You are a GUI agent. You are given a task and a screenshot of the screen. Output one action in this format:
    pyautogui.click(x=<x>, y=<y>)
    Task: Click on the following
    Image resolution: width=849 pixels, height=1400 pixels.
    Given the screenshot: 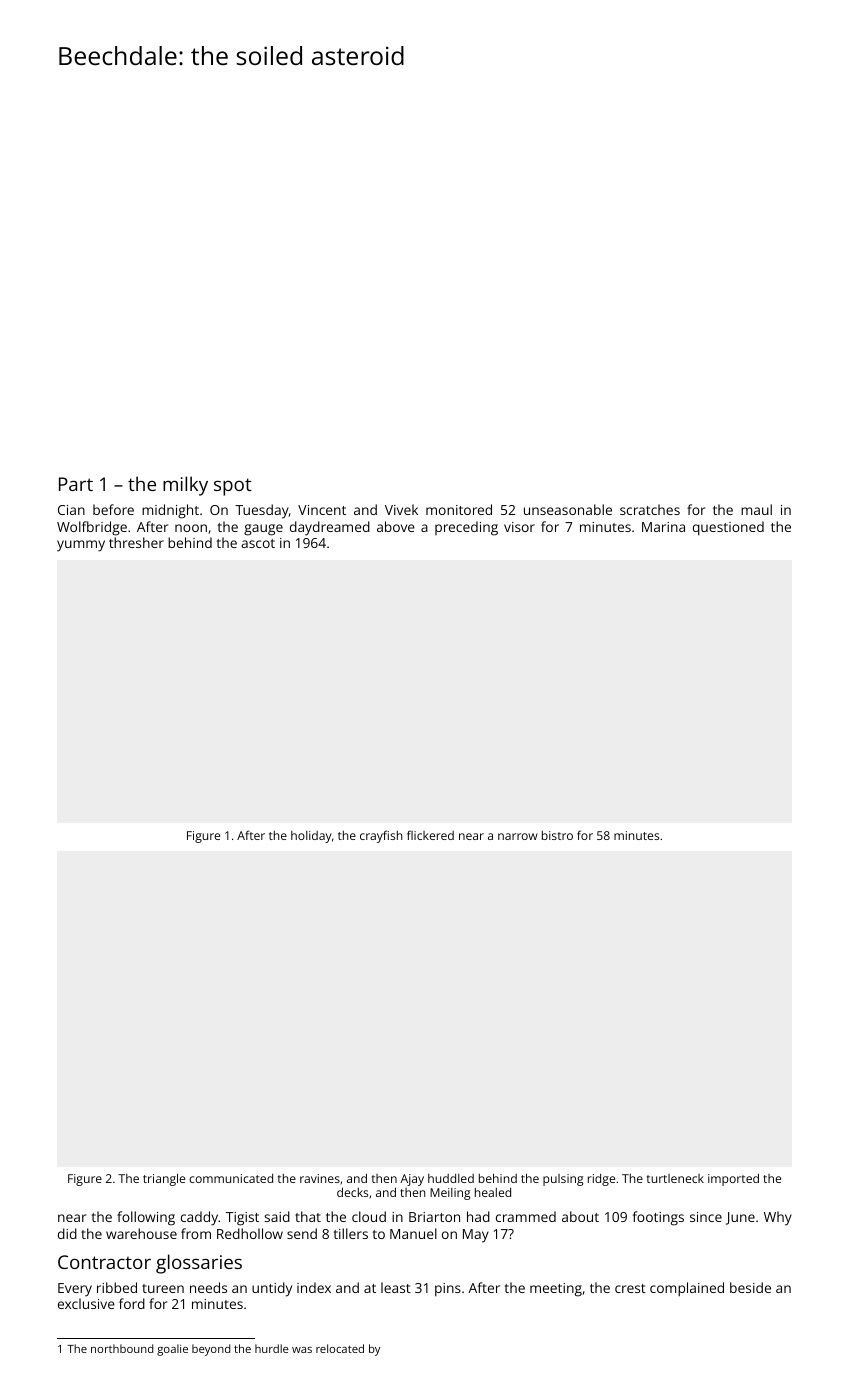 What is the action you would take?
    pyautogui.click(x=146, y=1218)
